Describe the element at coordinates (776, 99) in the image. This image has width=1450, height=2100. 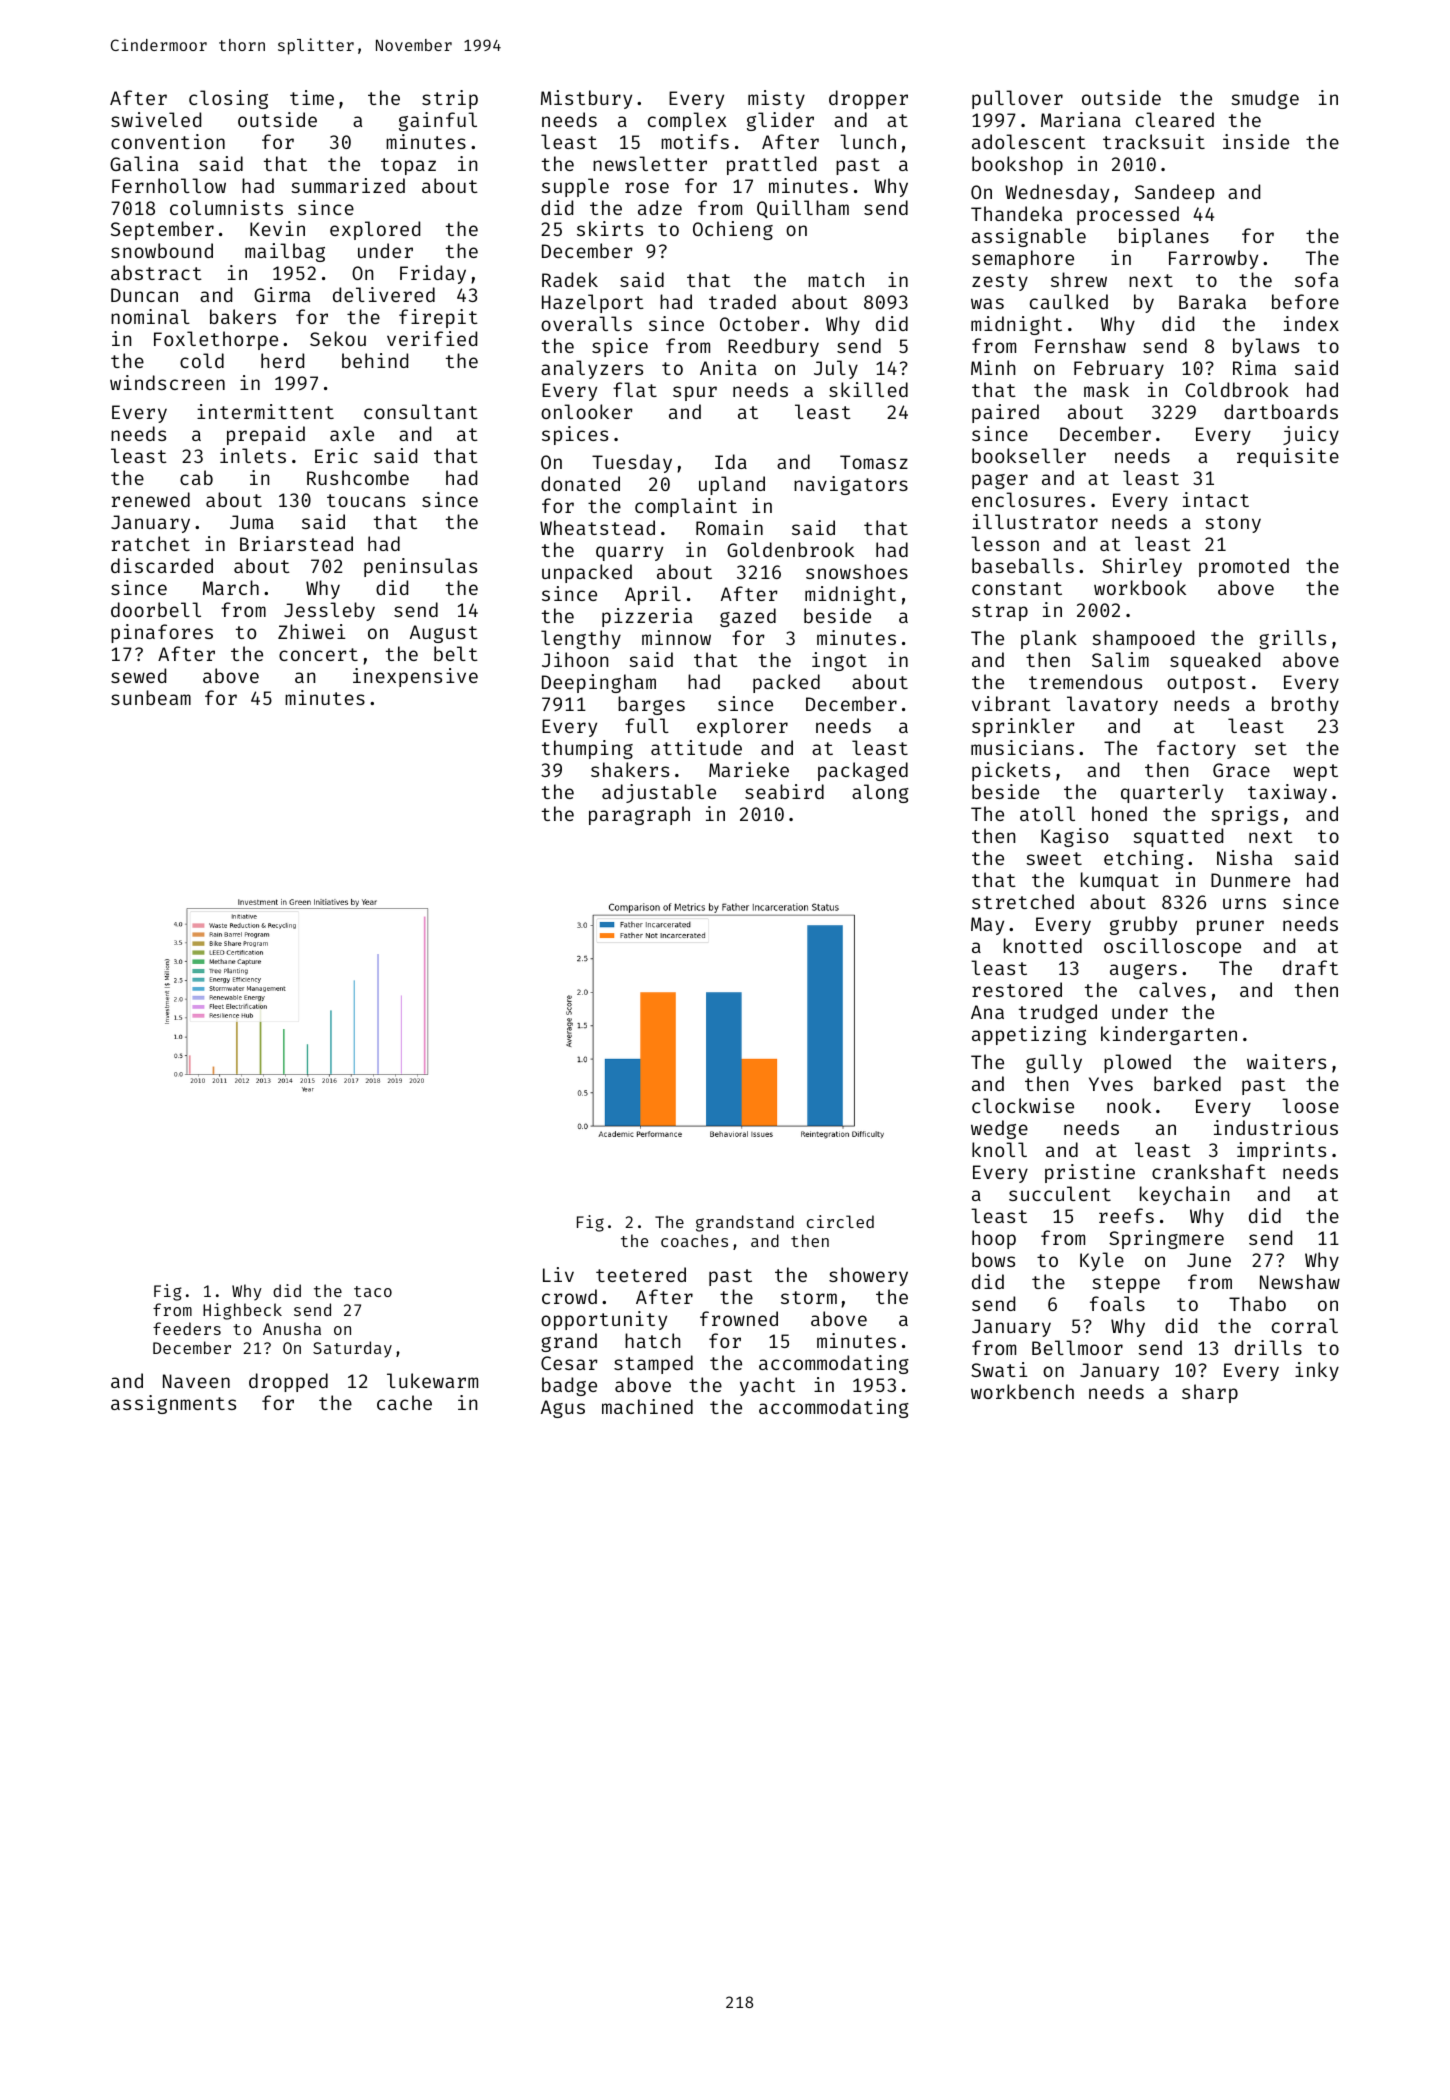
I see `misty` at that location.
